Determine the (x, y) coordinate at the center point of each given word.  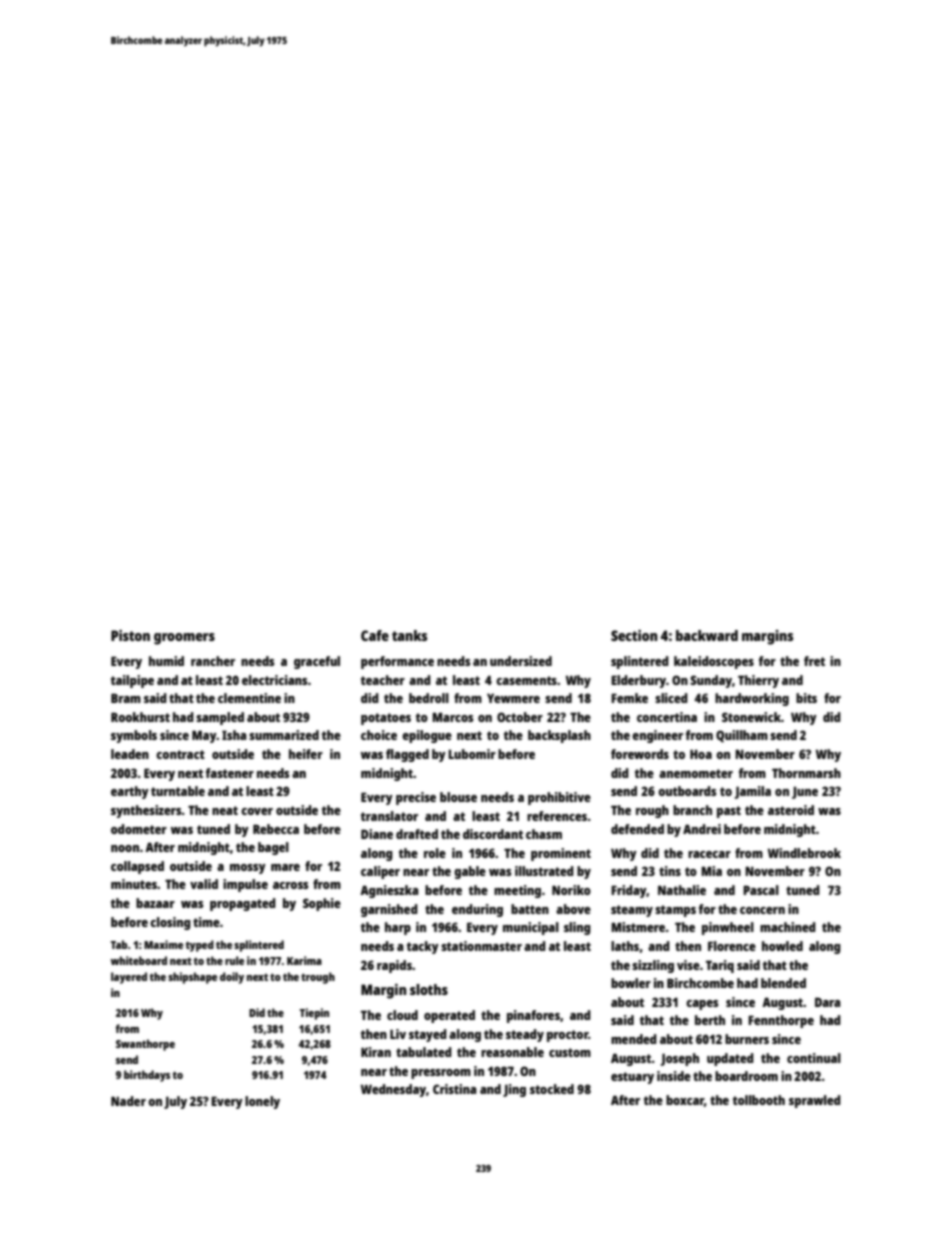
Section (634, 635)
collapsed (137, 867)
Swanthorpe (145, 1045)
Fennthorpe (781, 1021)
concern (762, 910)
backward (707, 635)
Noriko (571, 890)
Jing (514, 1090)
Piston (130, 635)
